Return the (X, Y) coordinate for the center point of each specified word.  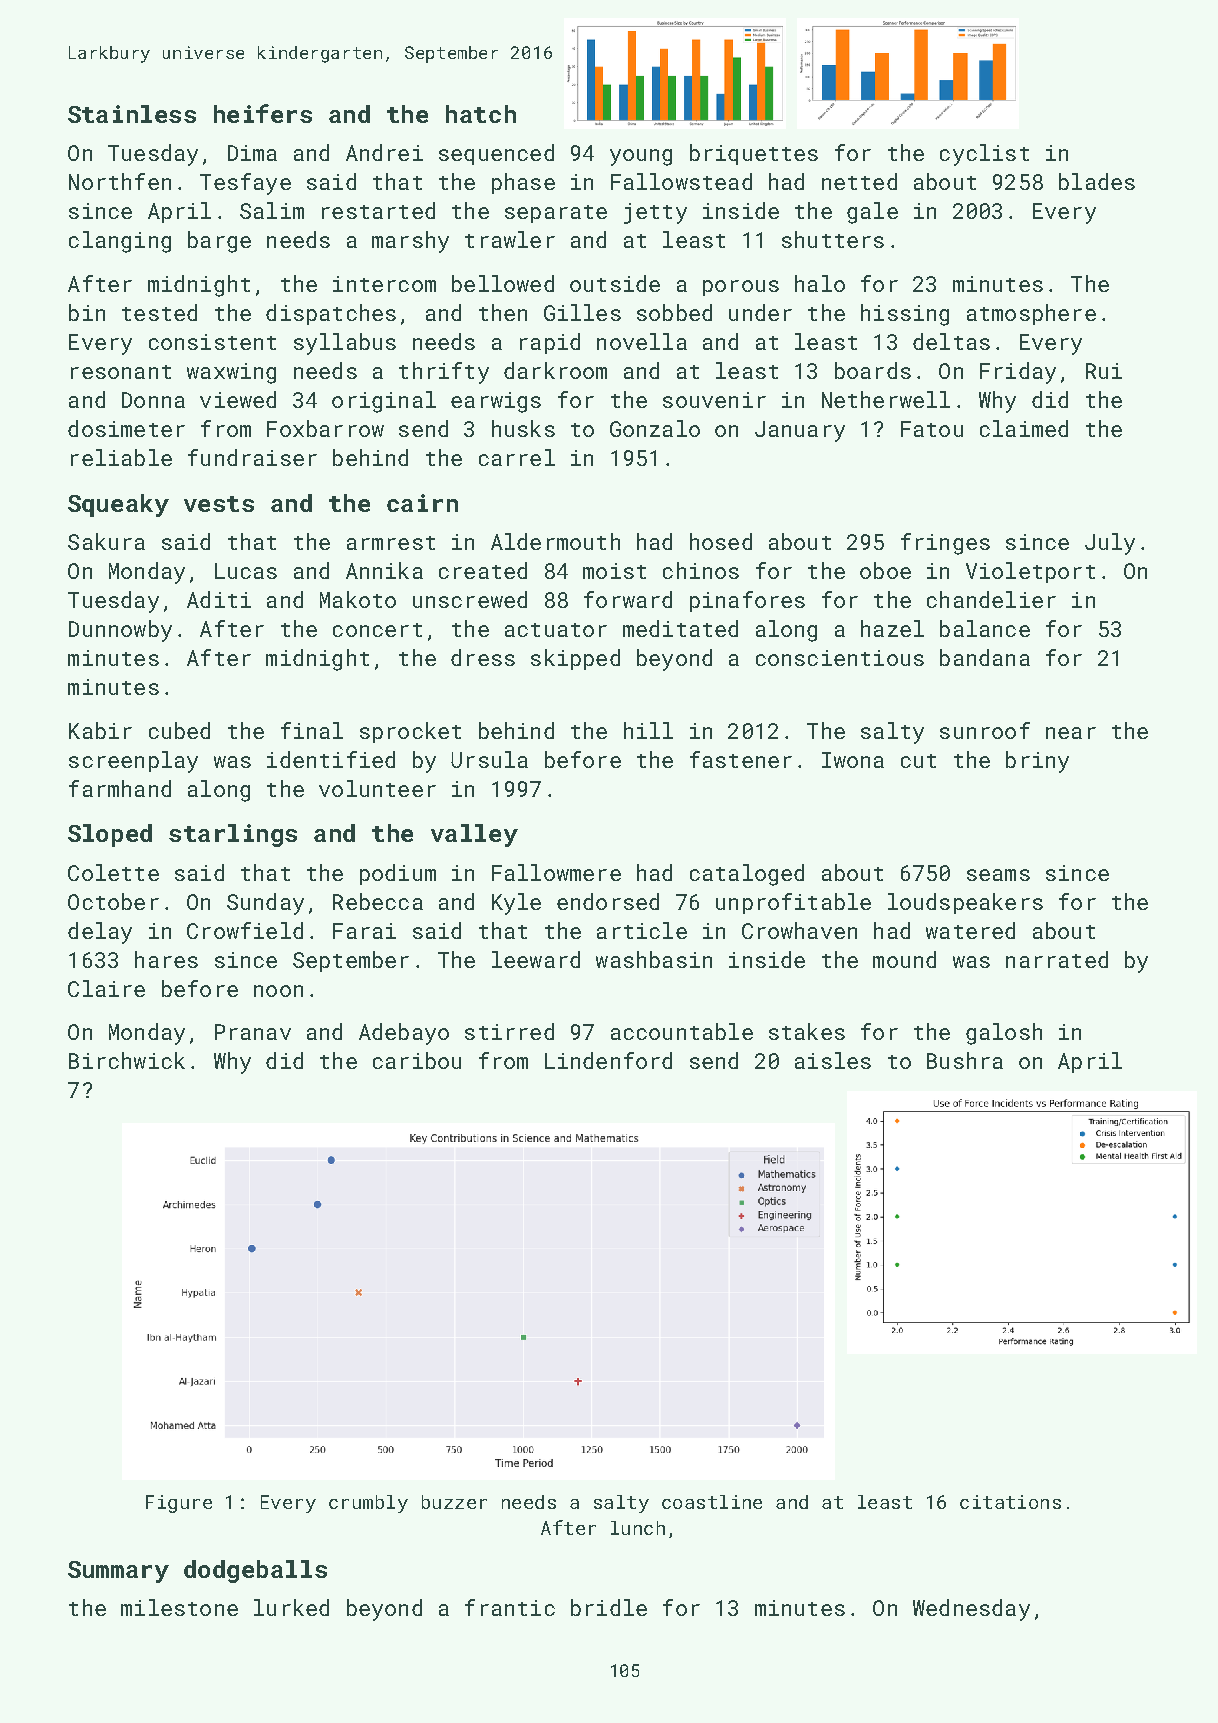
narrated (1057, 959)
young (641, 157)
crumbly (368, 1504)
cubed (179, 730)
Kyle (516, 904)
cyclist (984, 155)
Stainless (132, 114)
